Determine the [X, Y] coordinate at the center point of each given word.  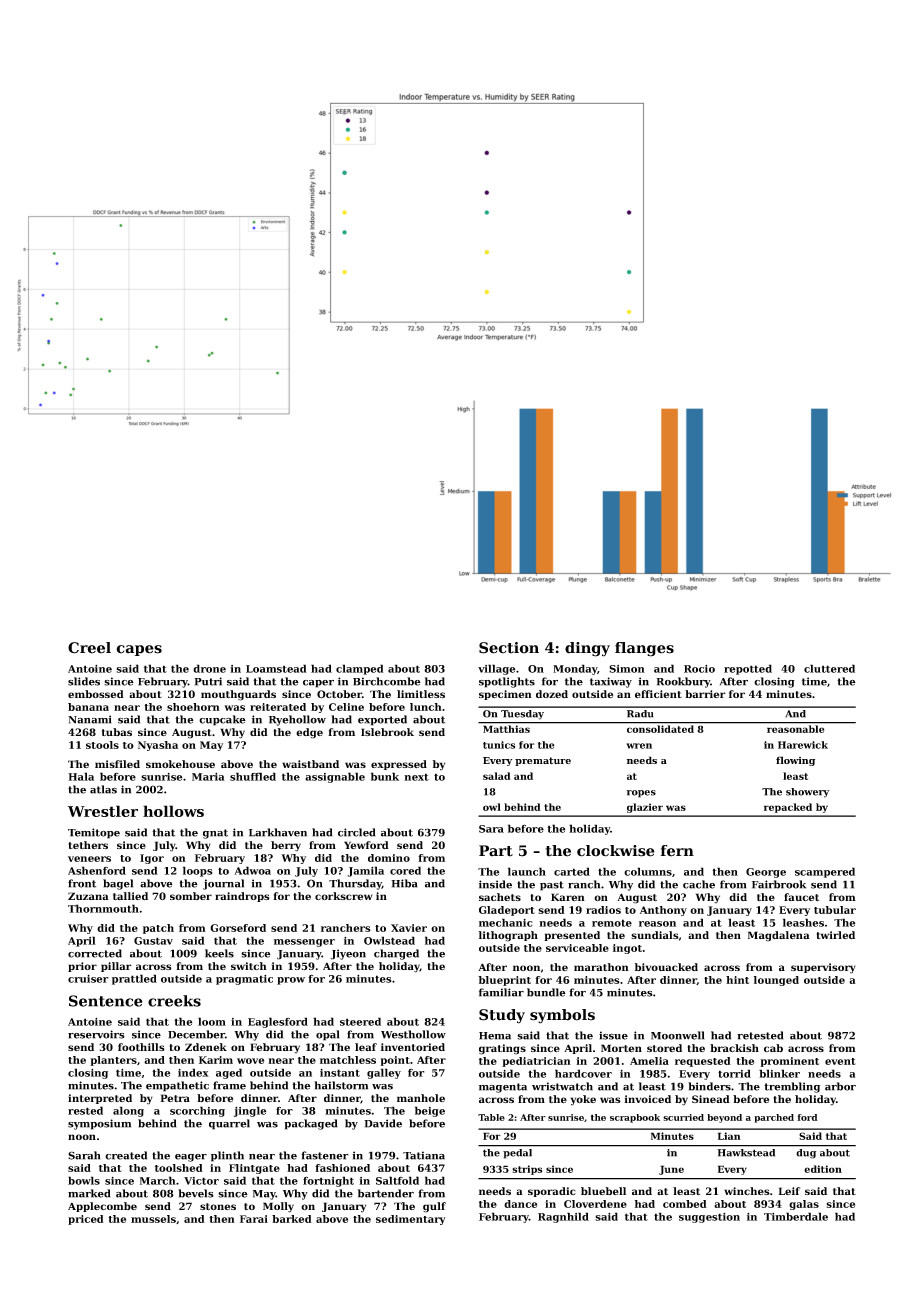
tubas [117, 732]
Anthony [663, 911]
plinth [227, 1156]
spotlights [507, 682]
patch [158, 929]
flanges [644, 649]
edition [823, 1169]
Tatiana [424, 1155]
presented [572, 936]
